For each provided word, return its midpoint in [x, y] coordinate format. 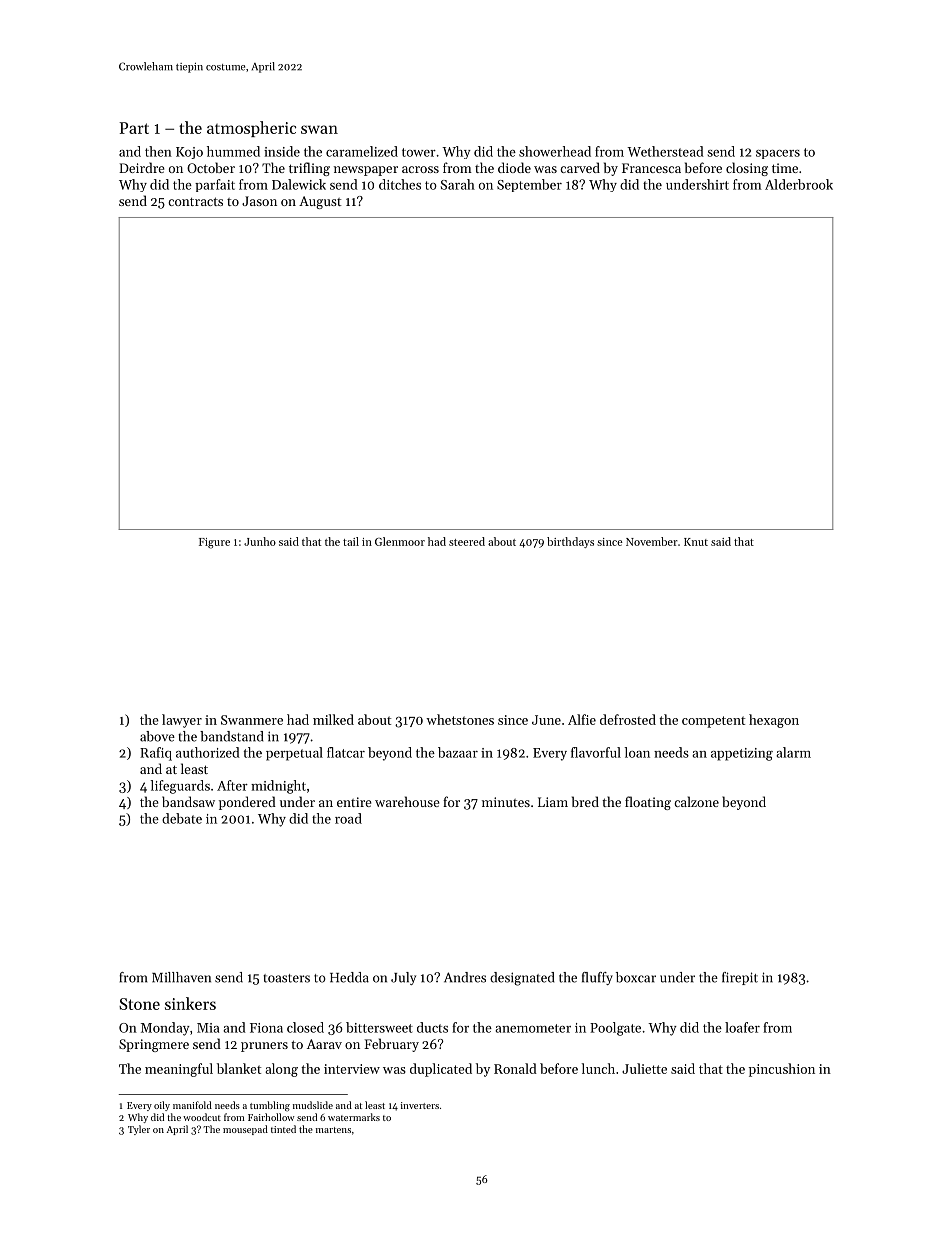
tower [419, 152]
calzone [696, 801]
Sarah [458, 184]
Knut [696, 542]
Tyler [139, 1130]
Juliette [644, 1068]
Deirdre [142, 167]
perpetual [294, 754]
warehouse [407, 801]
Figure [214, 543]
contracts [195, 201]
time [785, 168]
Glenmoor [400, 541]
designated [522, 979]
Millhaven [181, 977]
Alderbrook [799, 184]
